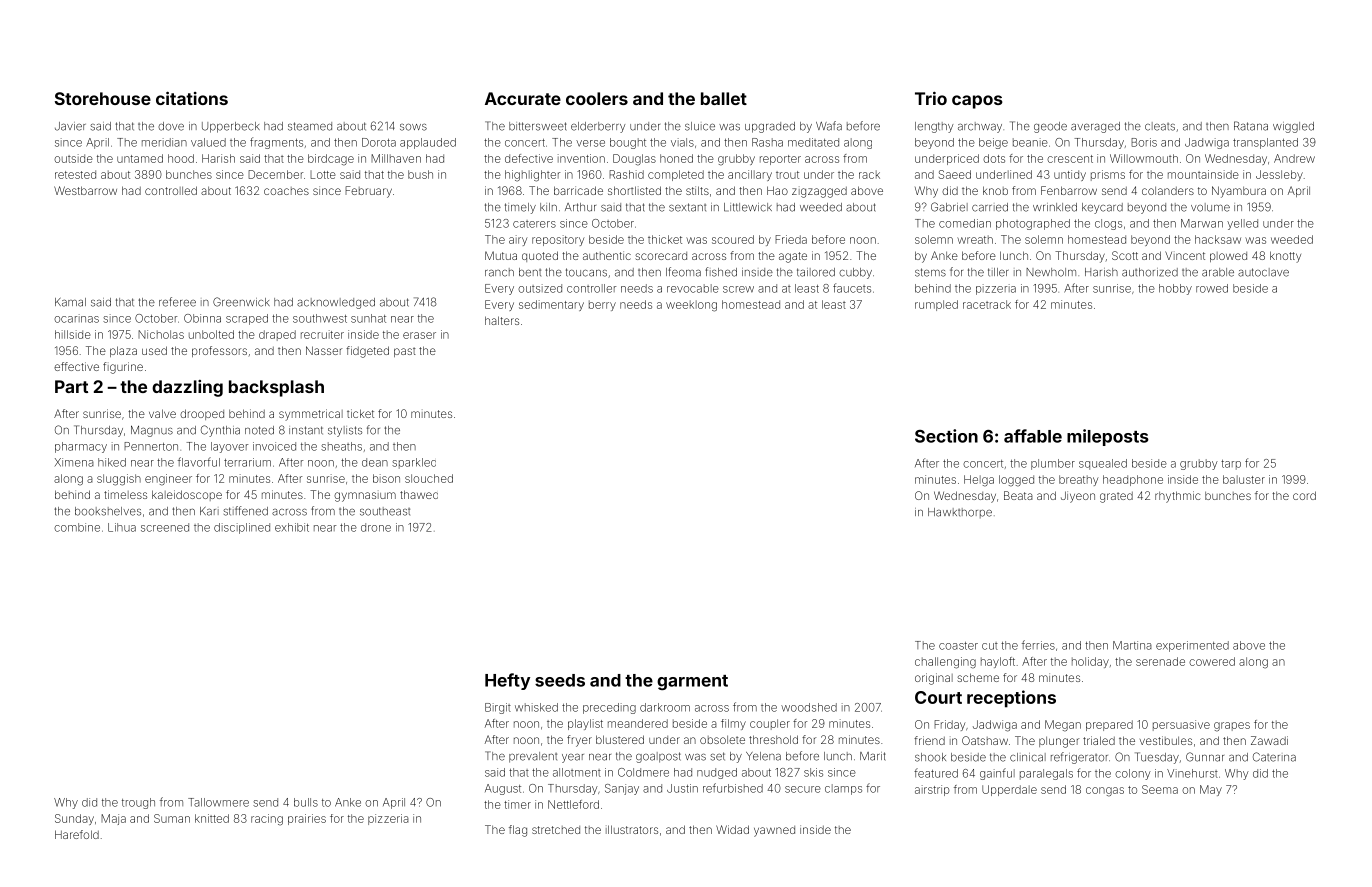 This screenshot has width=1372, height=887. What do you see at coordinates (774, 831) in the screenshot?
I see `yawned` at bounding box center [774, 831].
